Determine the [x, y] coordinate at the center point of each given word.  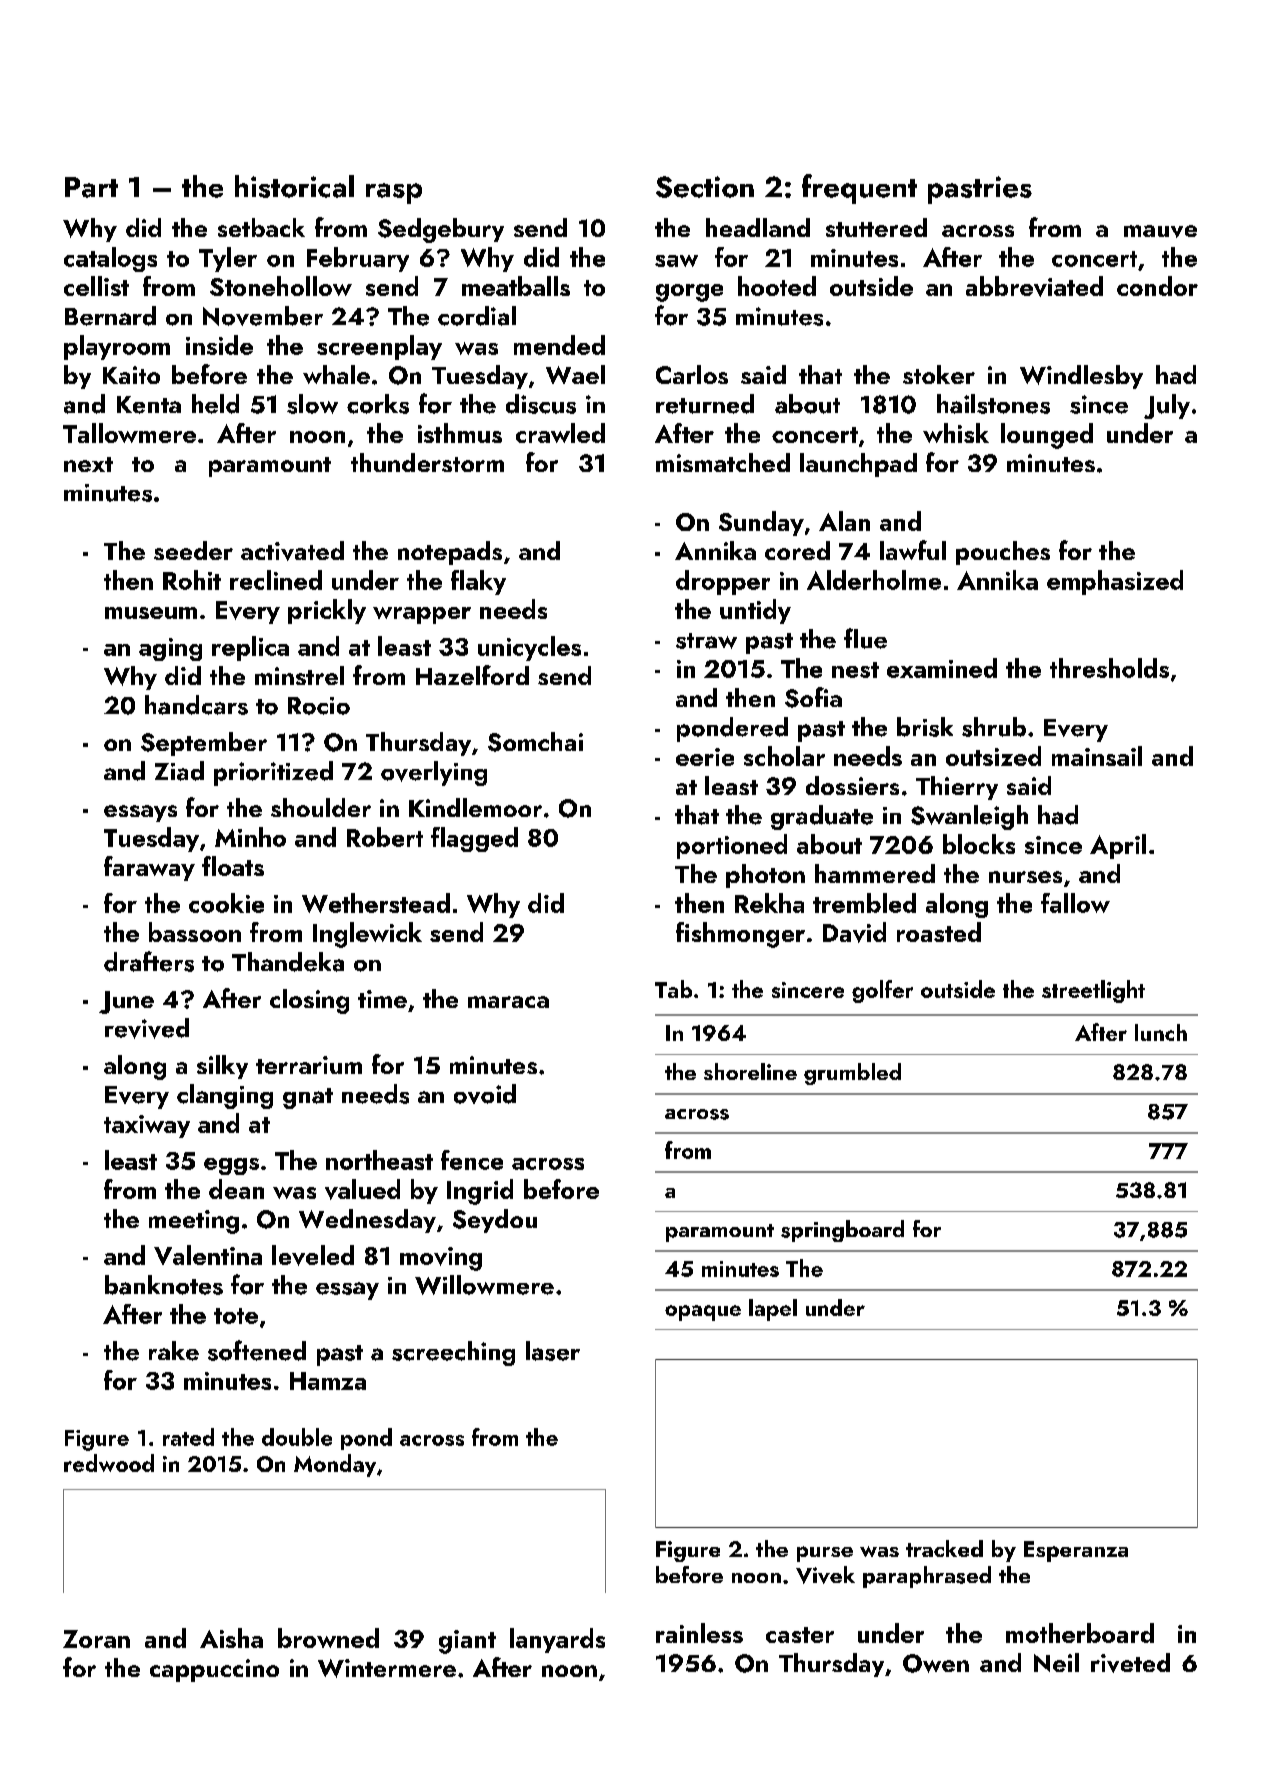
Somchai [535, 742]
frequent [859, 189]
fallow [1075, 903]
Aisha [231, 1638]
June [126, 1002]
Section [705, 187]
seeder [193, 550]
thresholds [1109, 668]
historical [294, 186]
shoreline [750, 1071]
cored [797, 550]
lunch [1161, 1032]
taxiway [147, 1126]
